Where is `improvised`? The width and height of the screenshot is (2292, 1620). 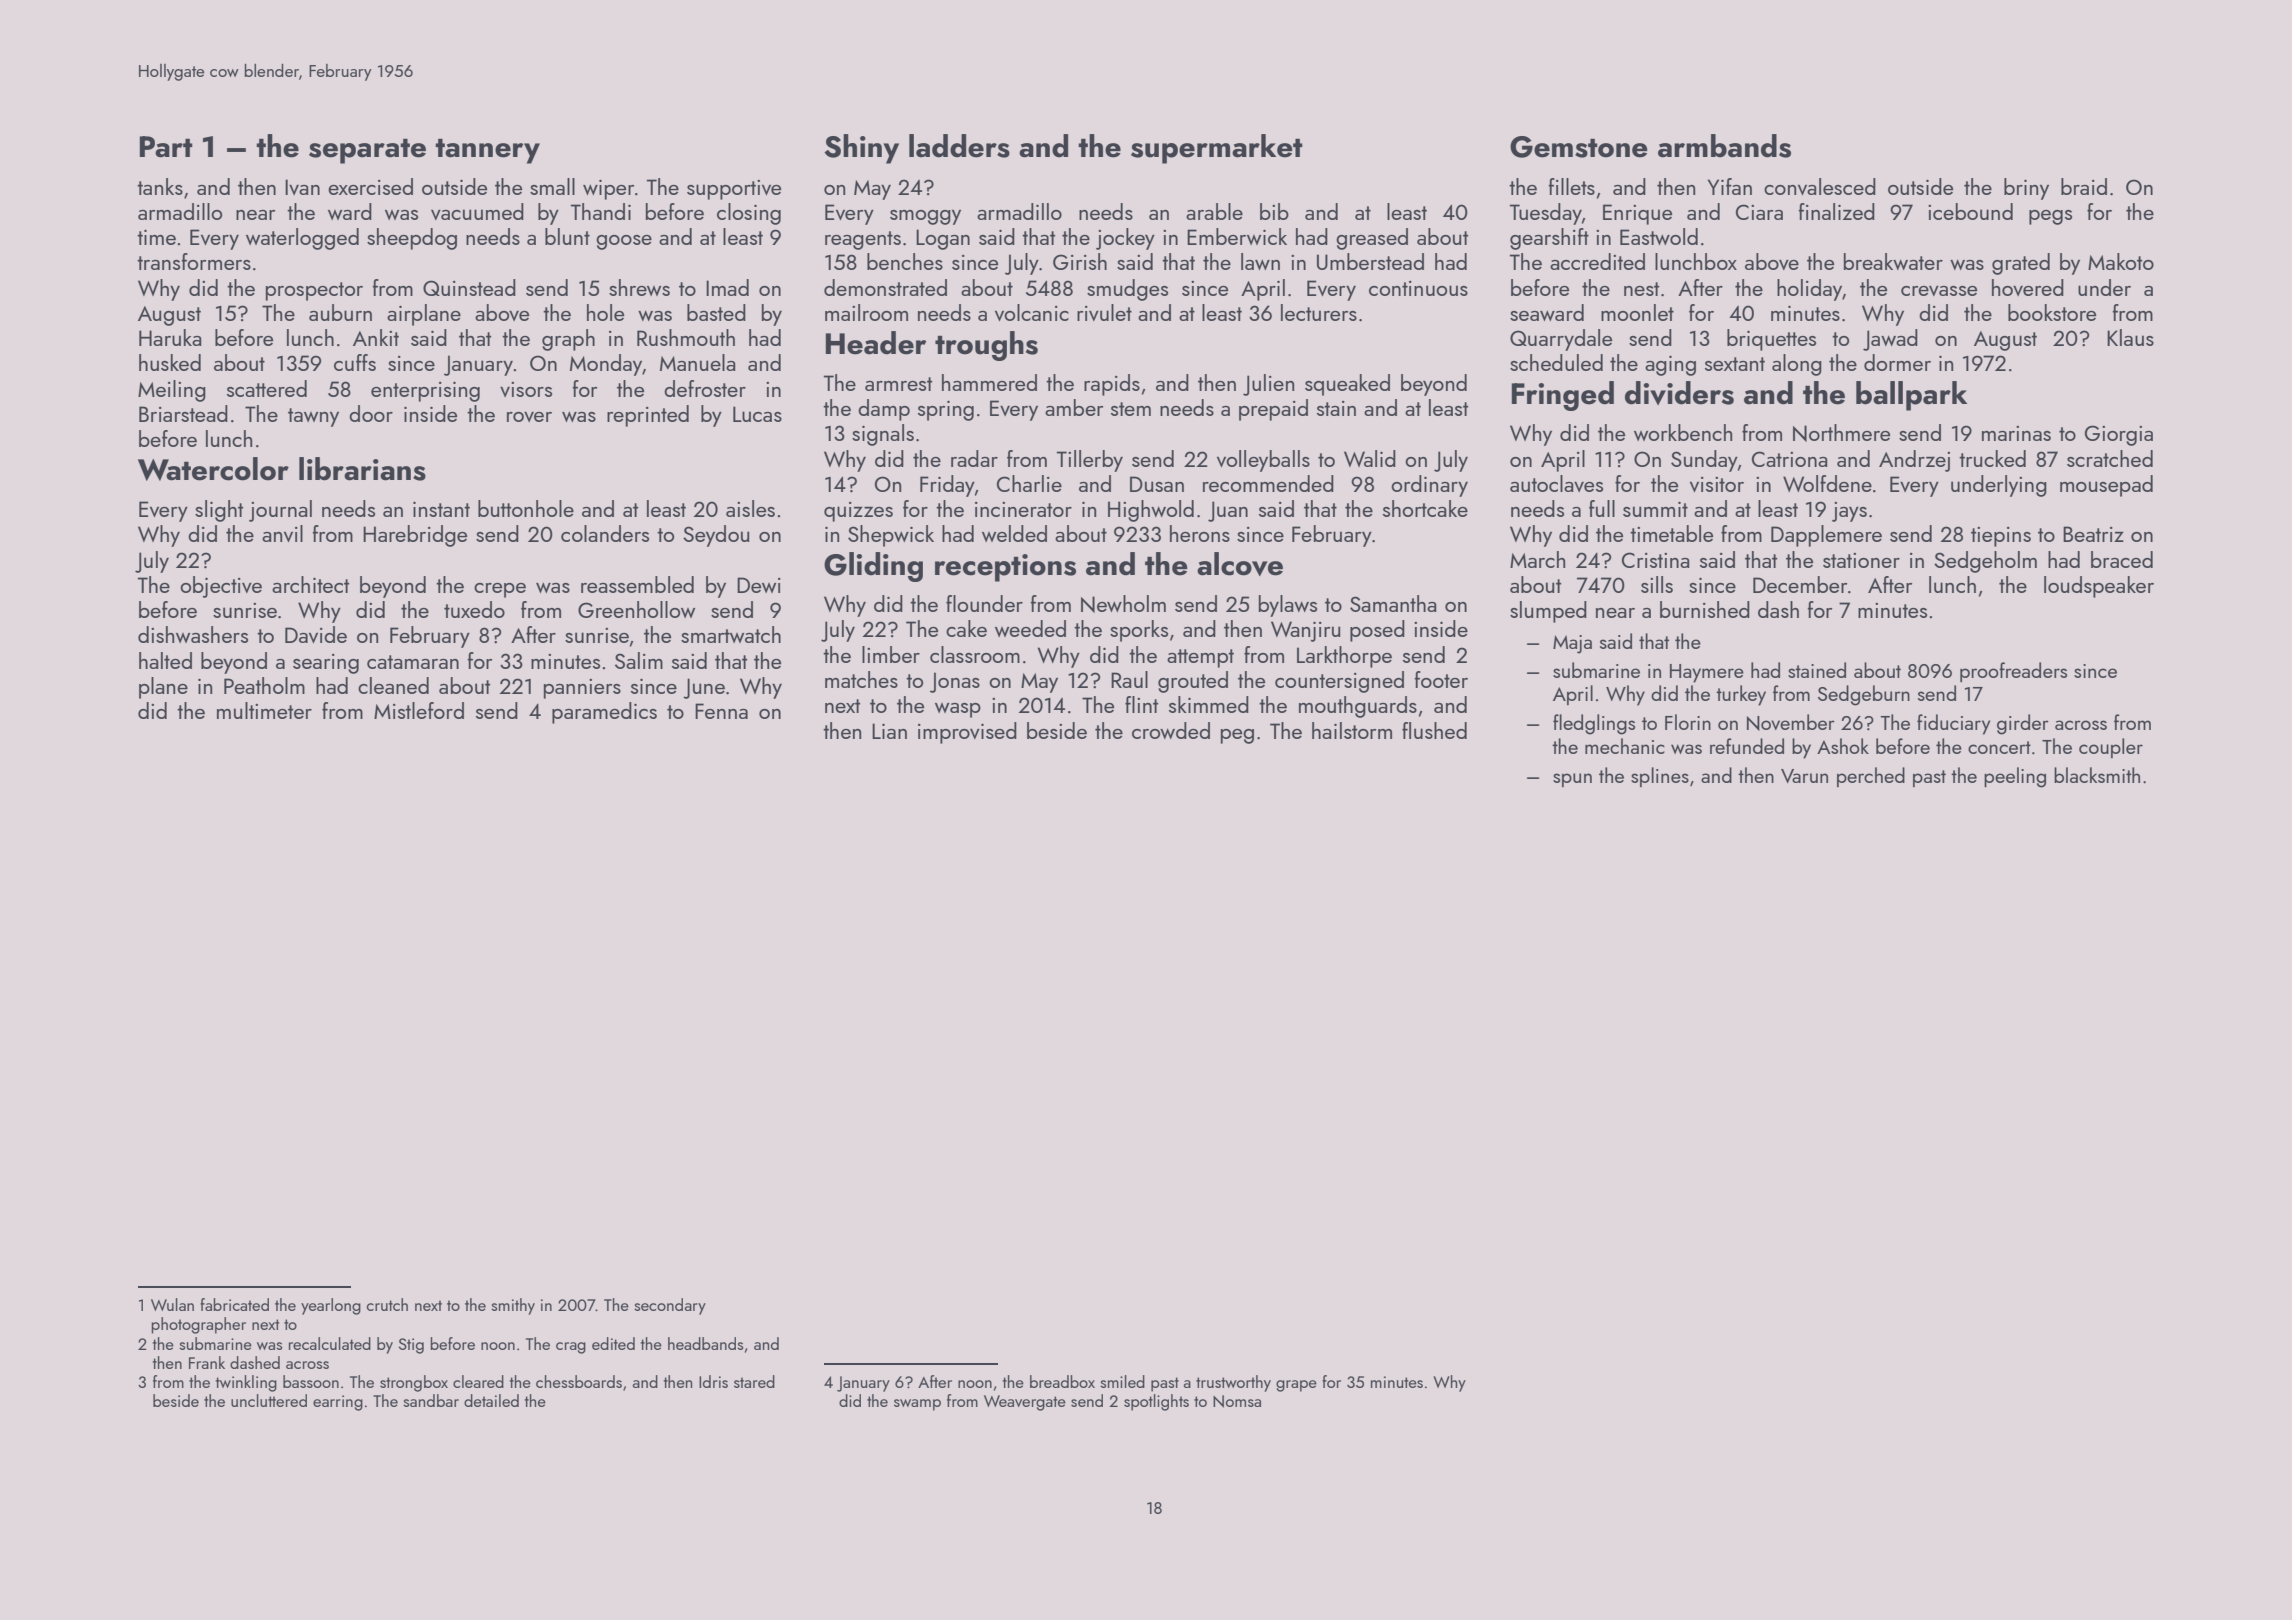
improvised is located at coordinates (967, 733).
